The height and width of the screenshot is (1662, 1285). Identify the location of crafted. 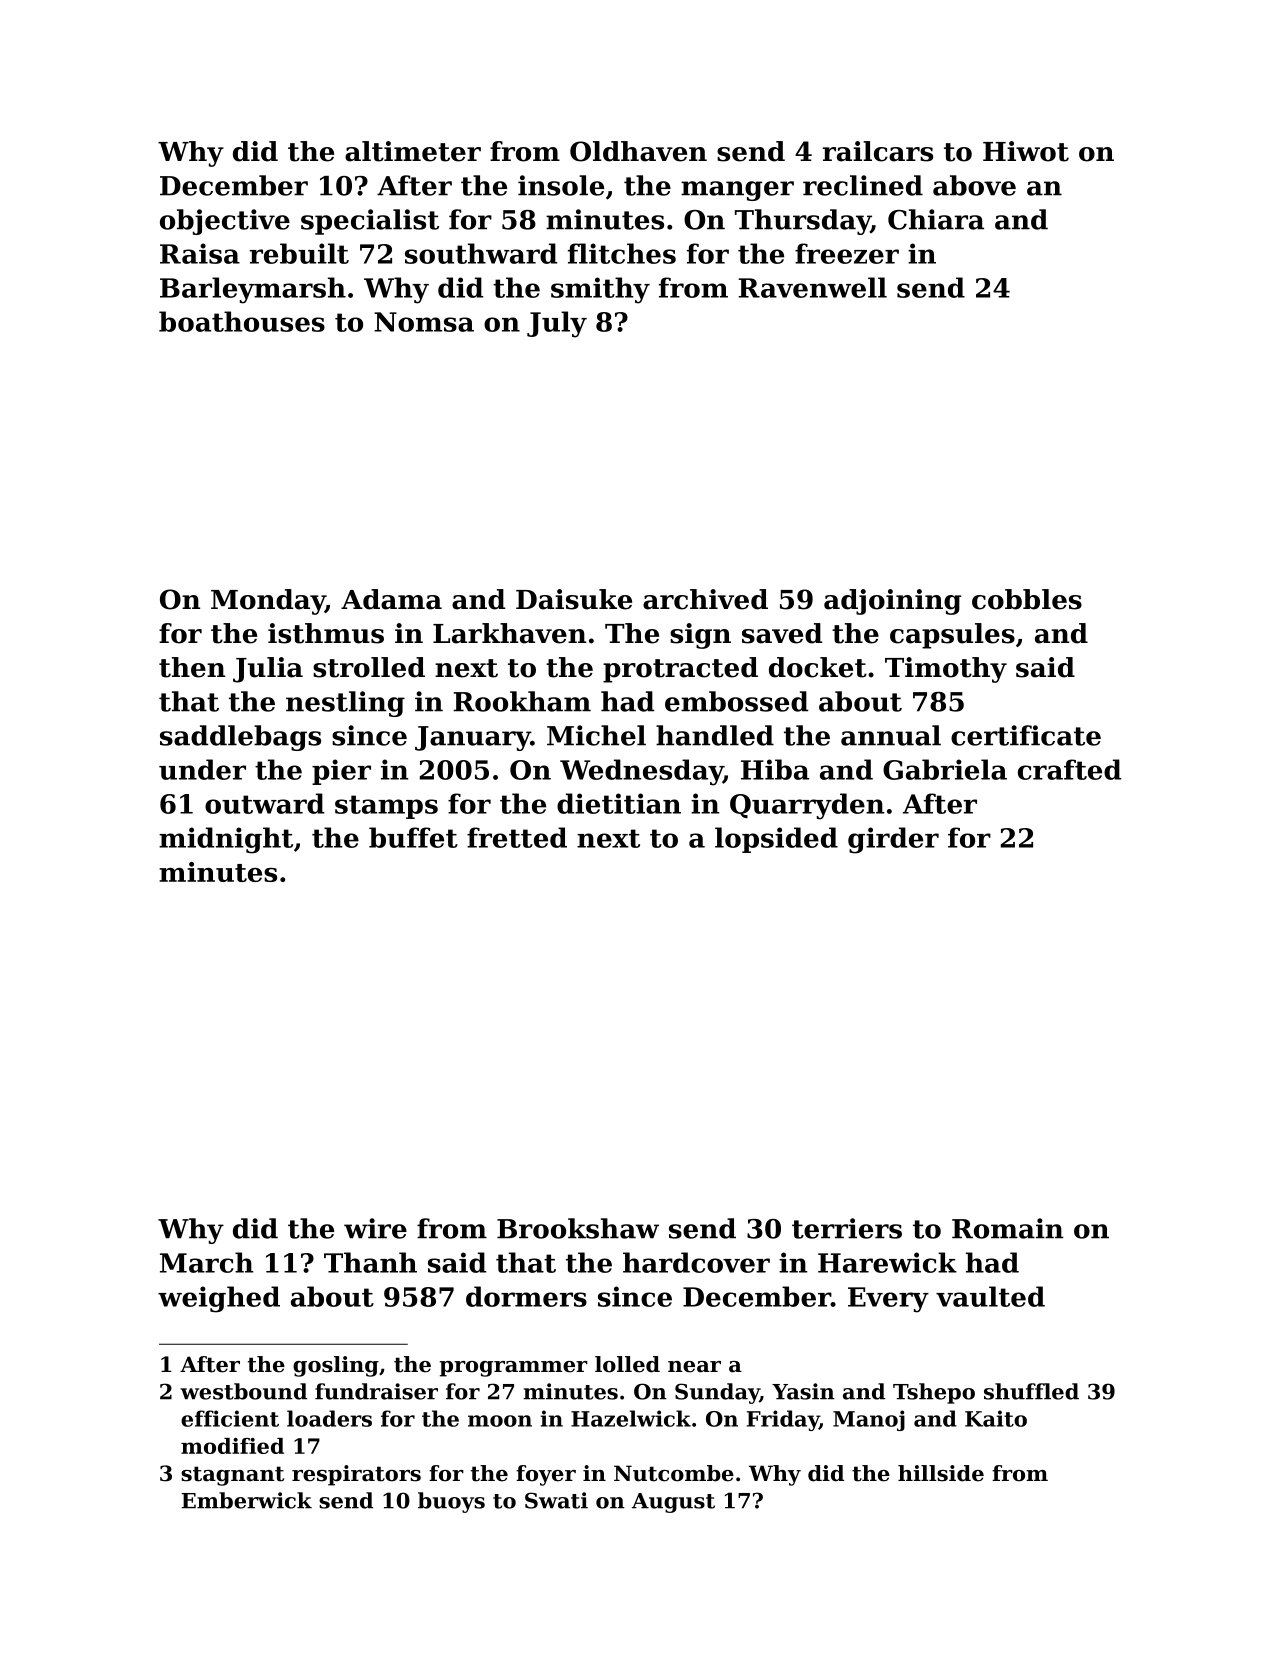
(1069, 769).
